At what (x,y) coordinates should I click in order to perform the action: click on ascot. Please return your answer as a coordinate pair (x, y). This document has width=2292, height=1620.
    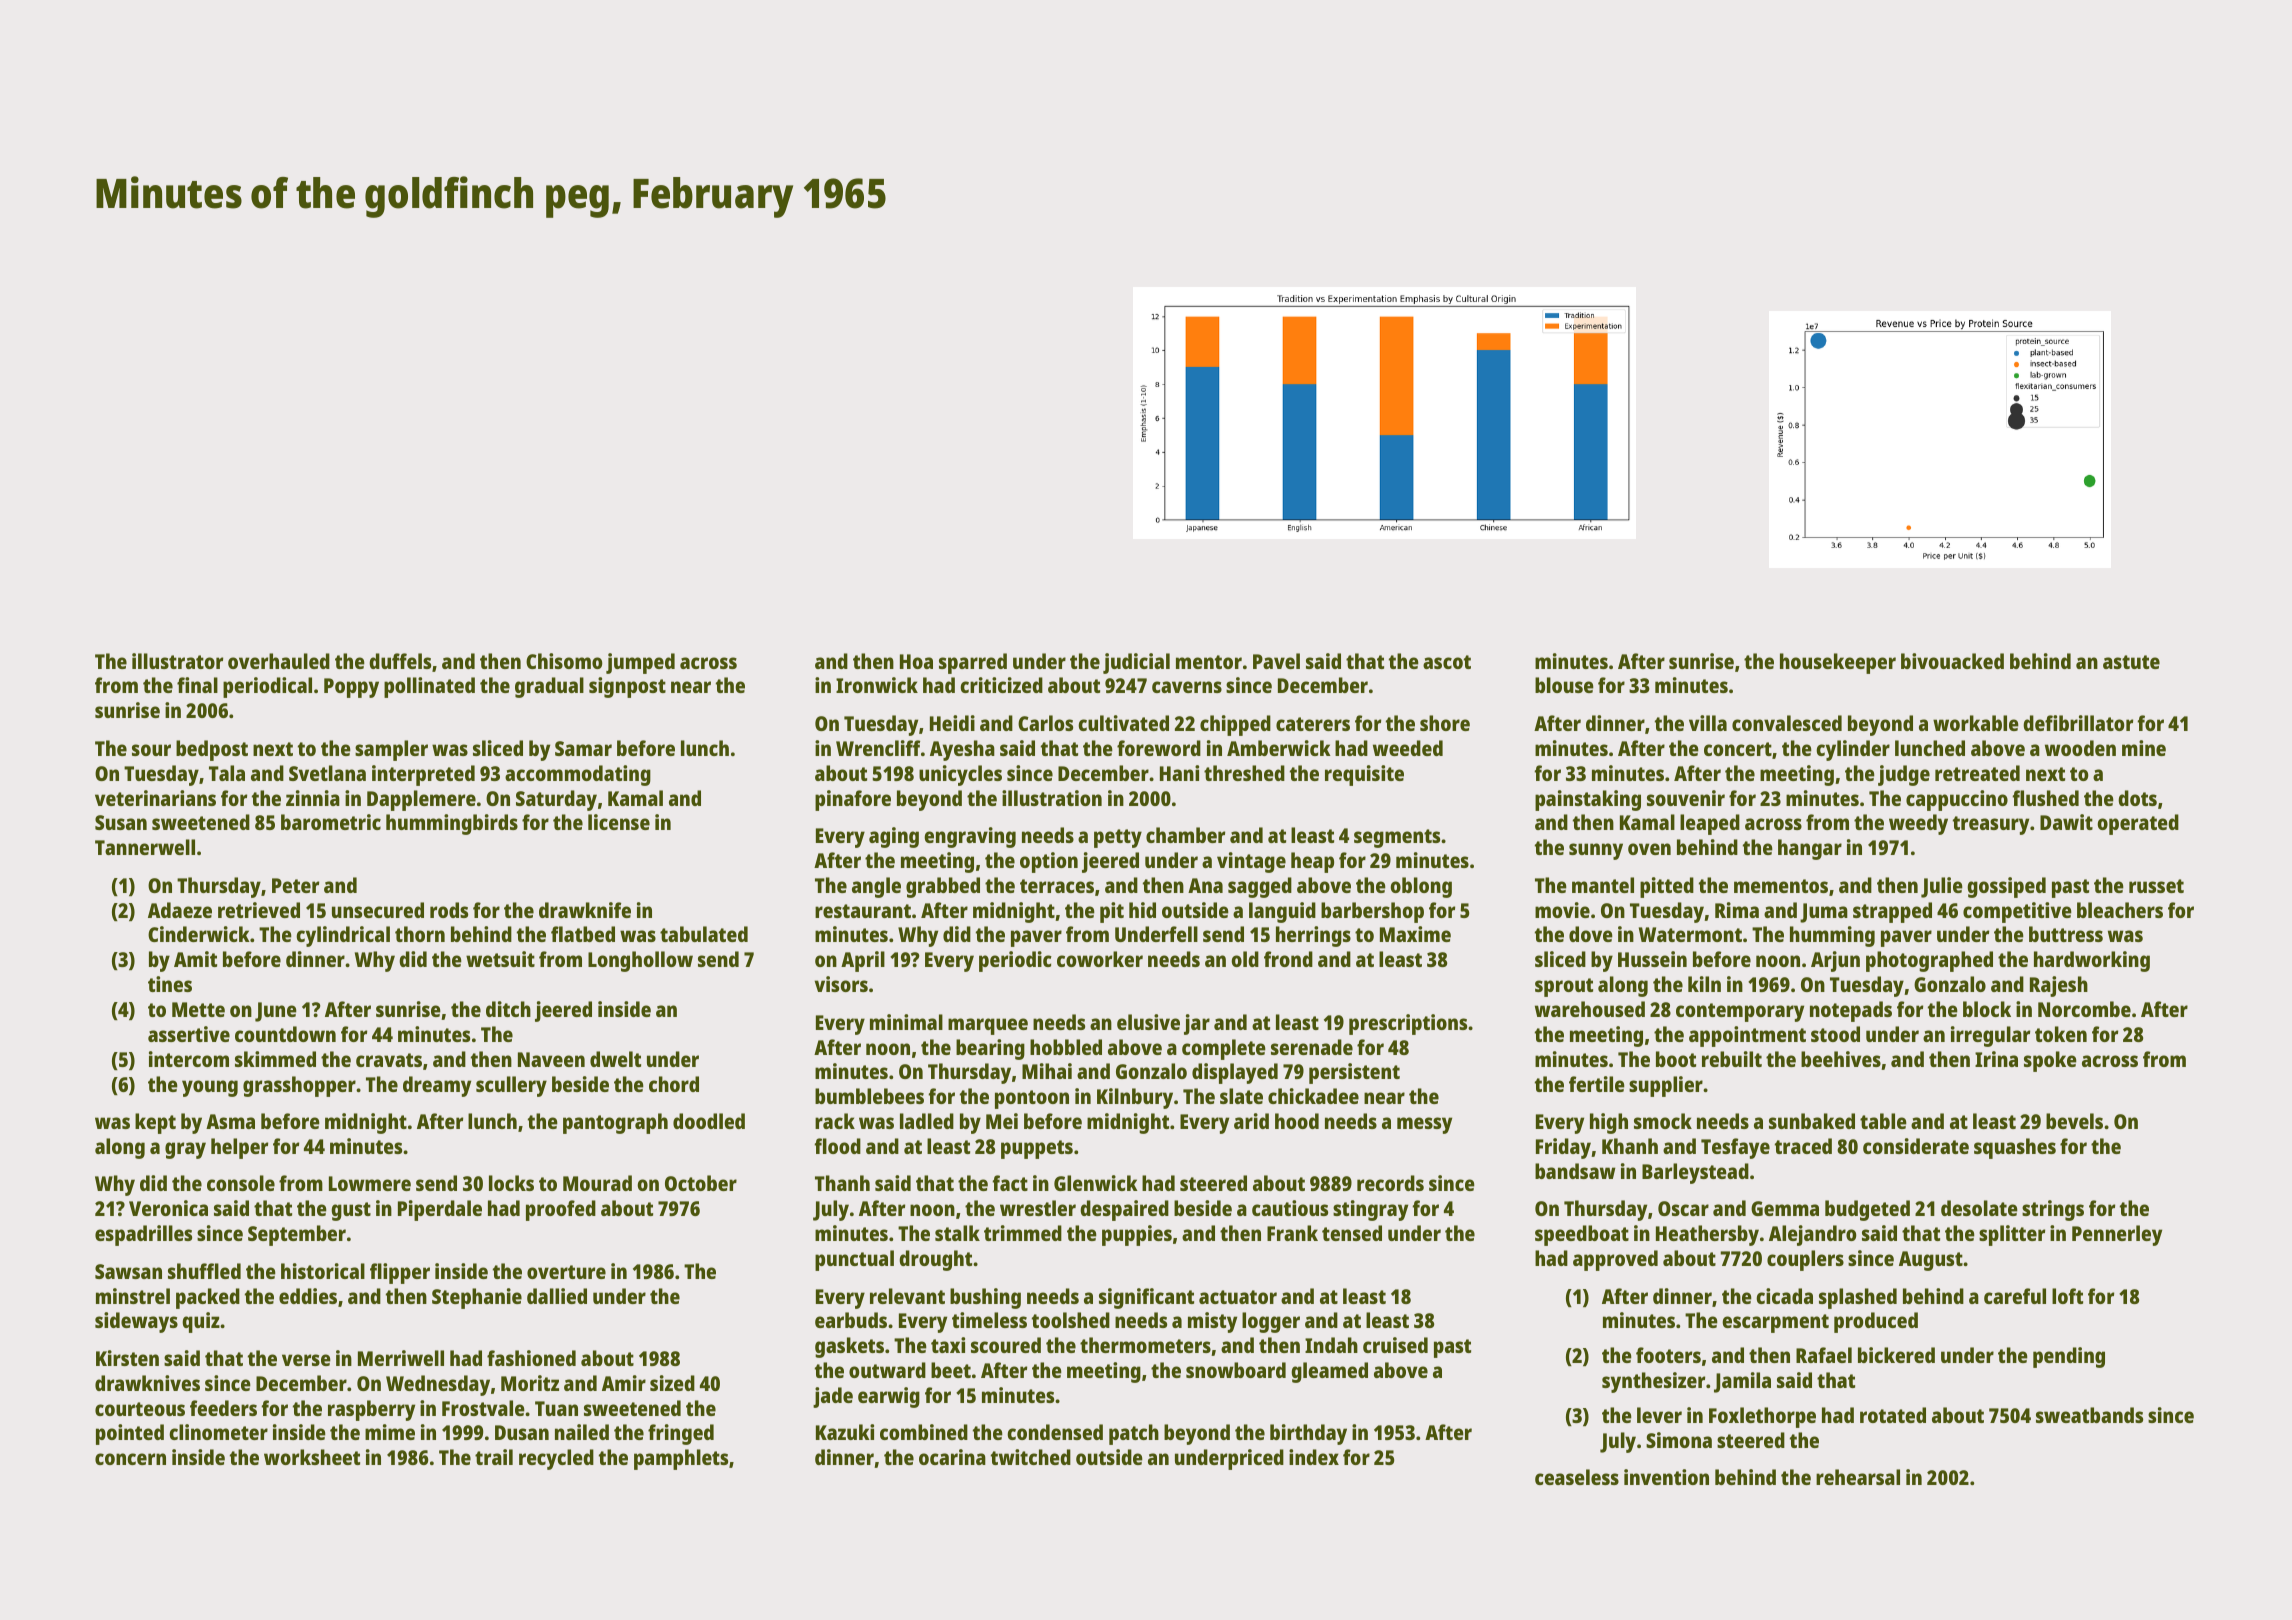
    Looking at the image, I should click on (1447, 662).
